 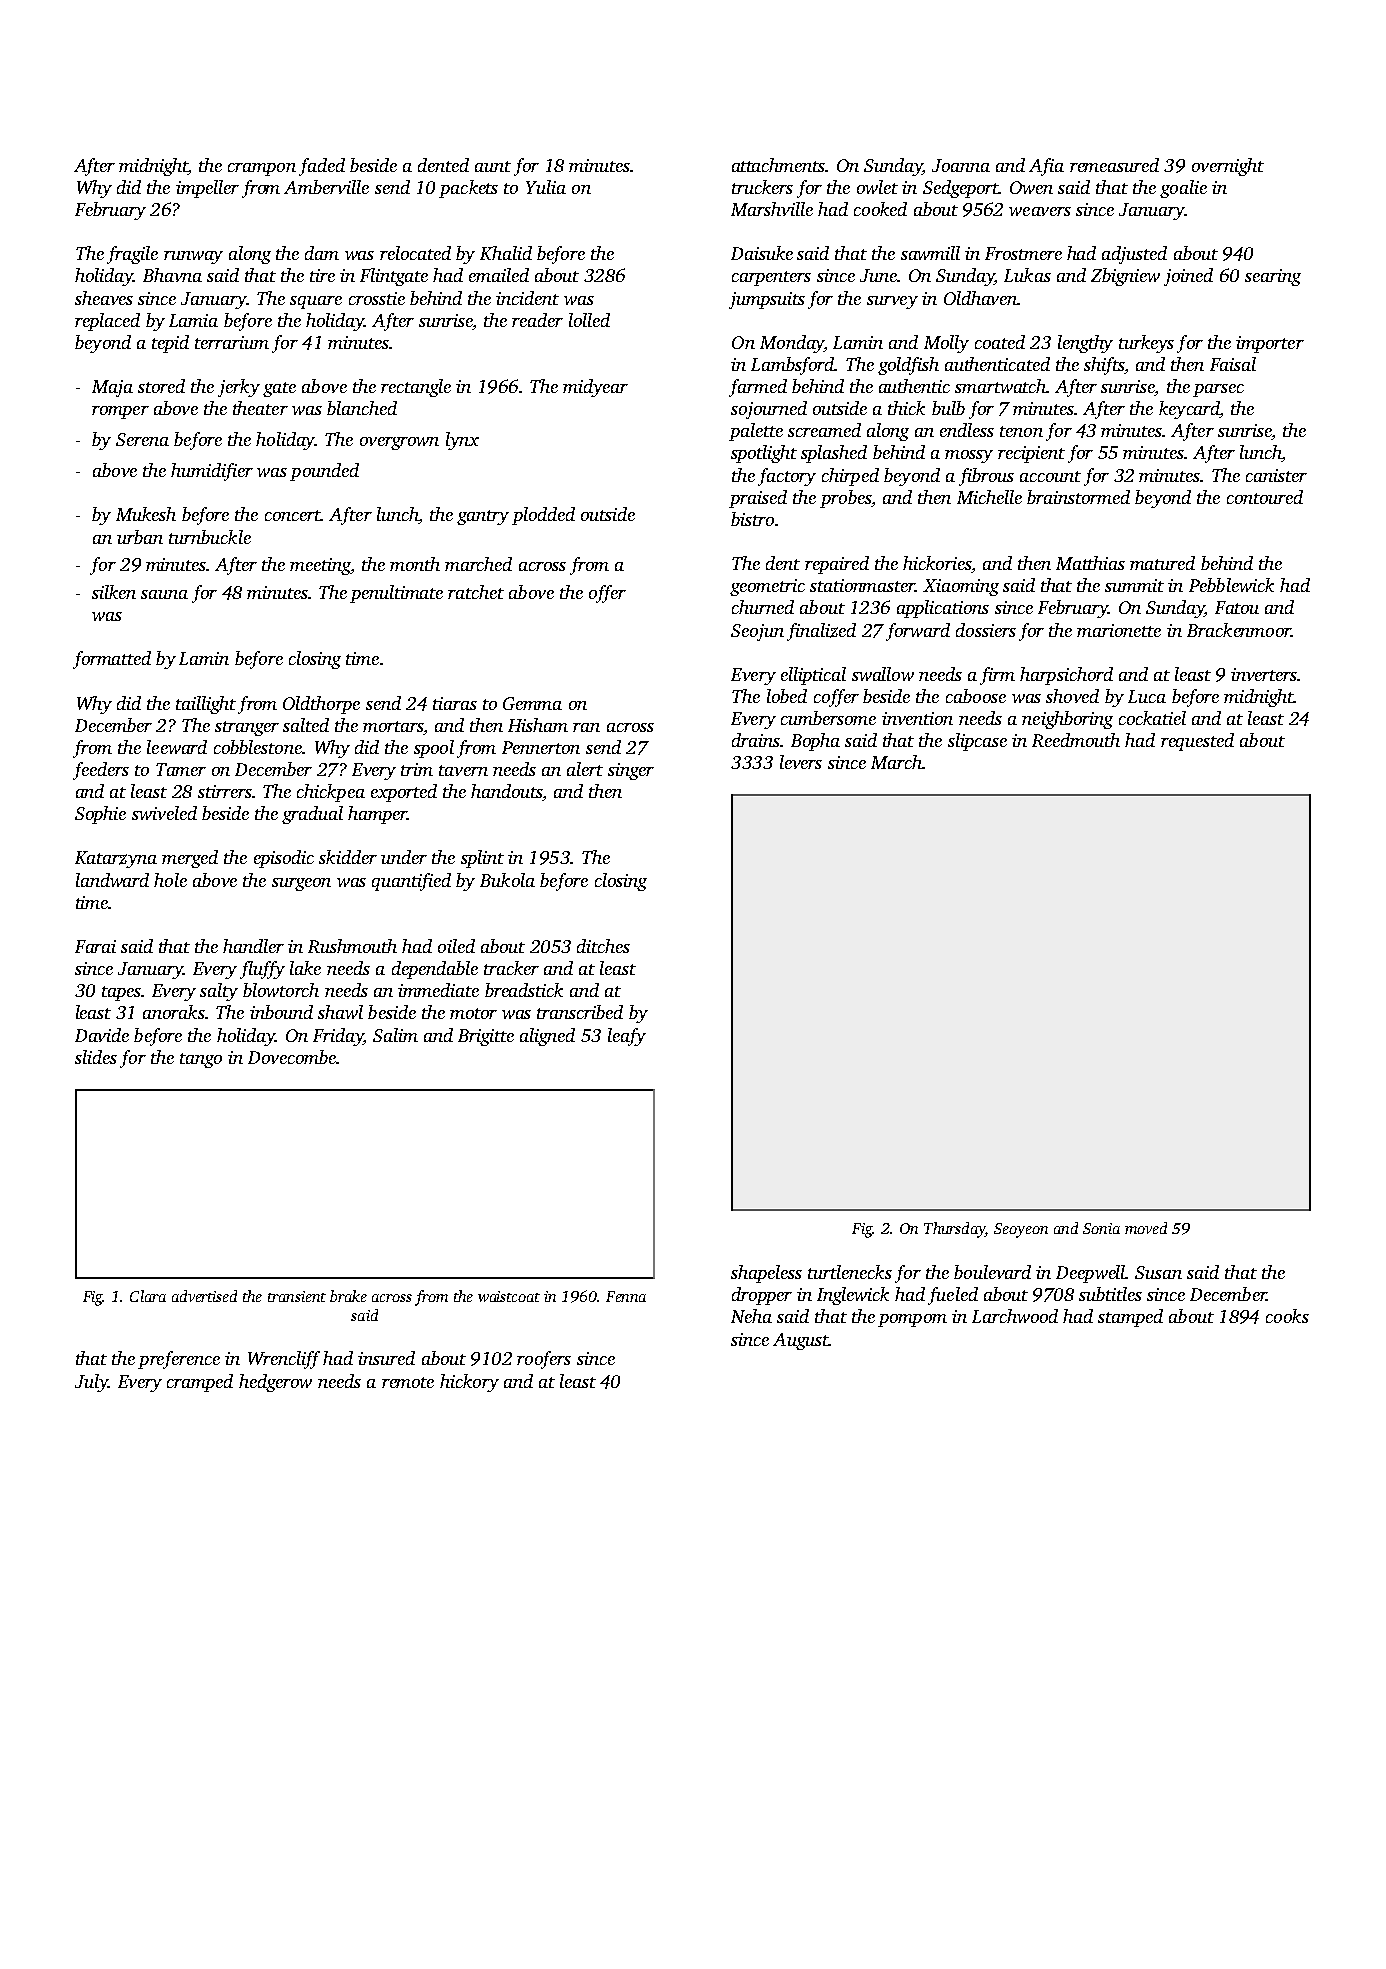 What do you see at coordinates (1228, 167) in the page?
I see `overnight` at bounding box center [1228, 167].
